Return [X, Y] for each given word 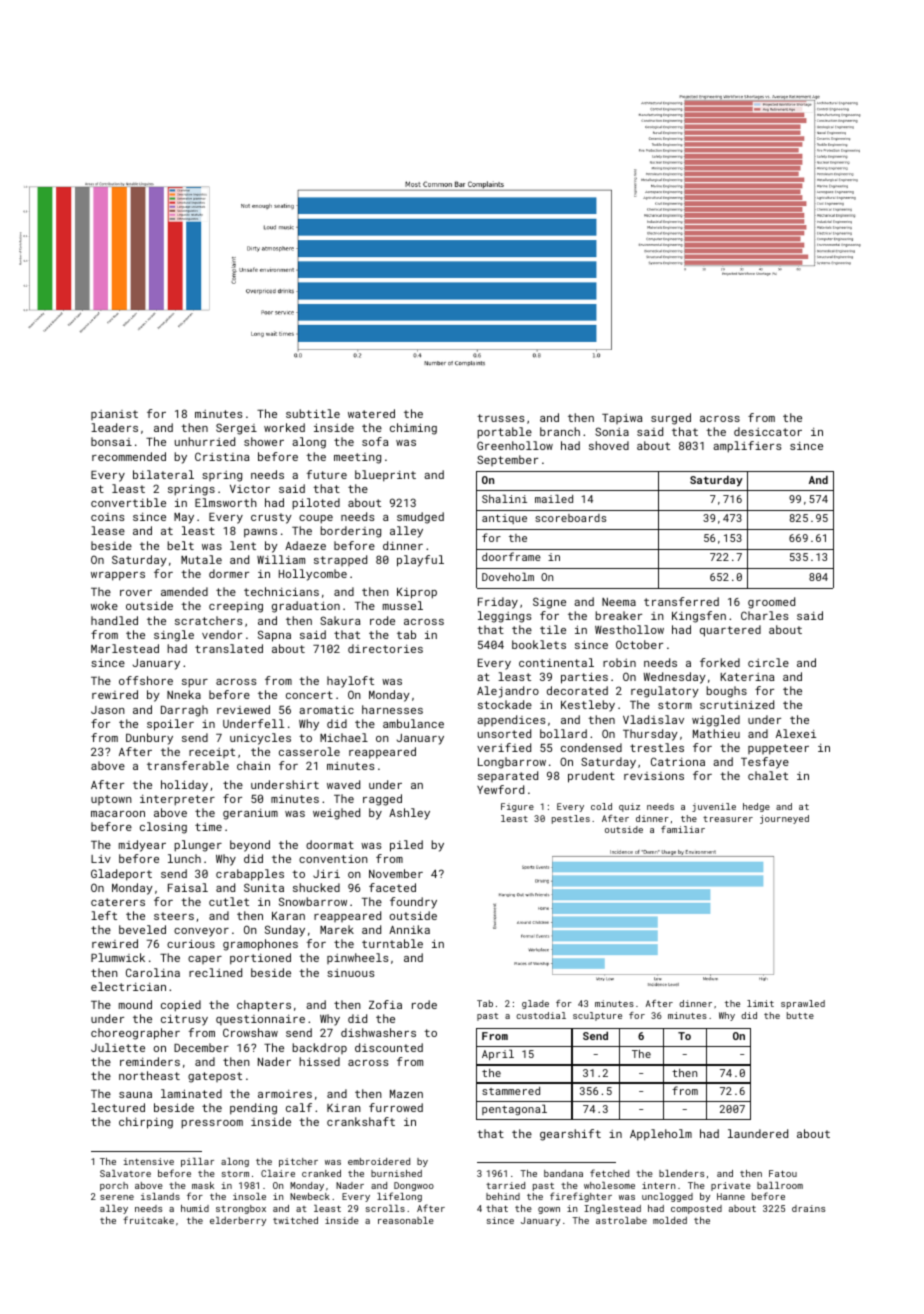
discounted [389, 1047]
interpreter [177, 800]
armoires [285, 1094]
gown [549, 1210]
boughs [727, 692]
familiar [683, 829]
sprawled [803, 1004]
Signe [549, 603]
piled [406, 846]
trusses [501, 418]
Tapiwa [622, 419]
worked [284, 427]
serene [117, 1197]
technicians [281, 591]
